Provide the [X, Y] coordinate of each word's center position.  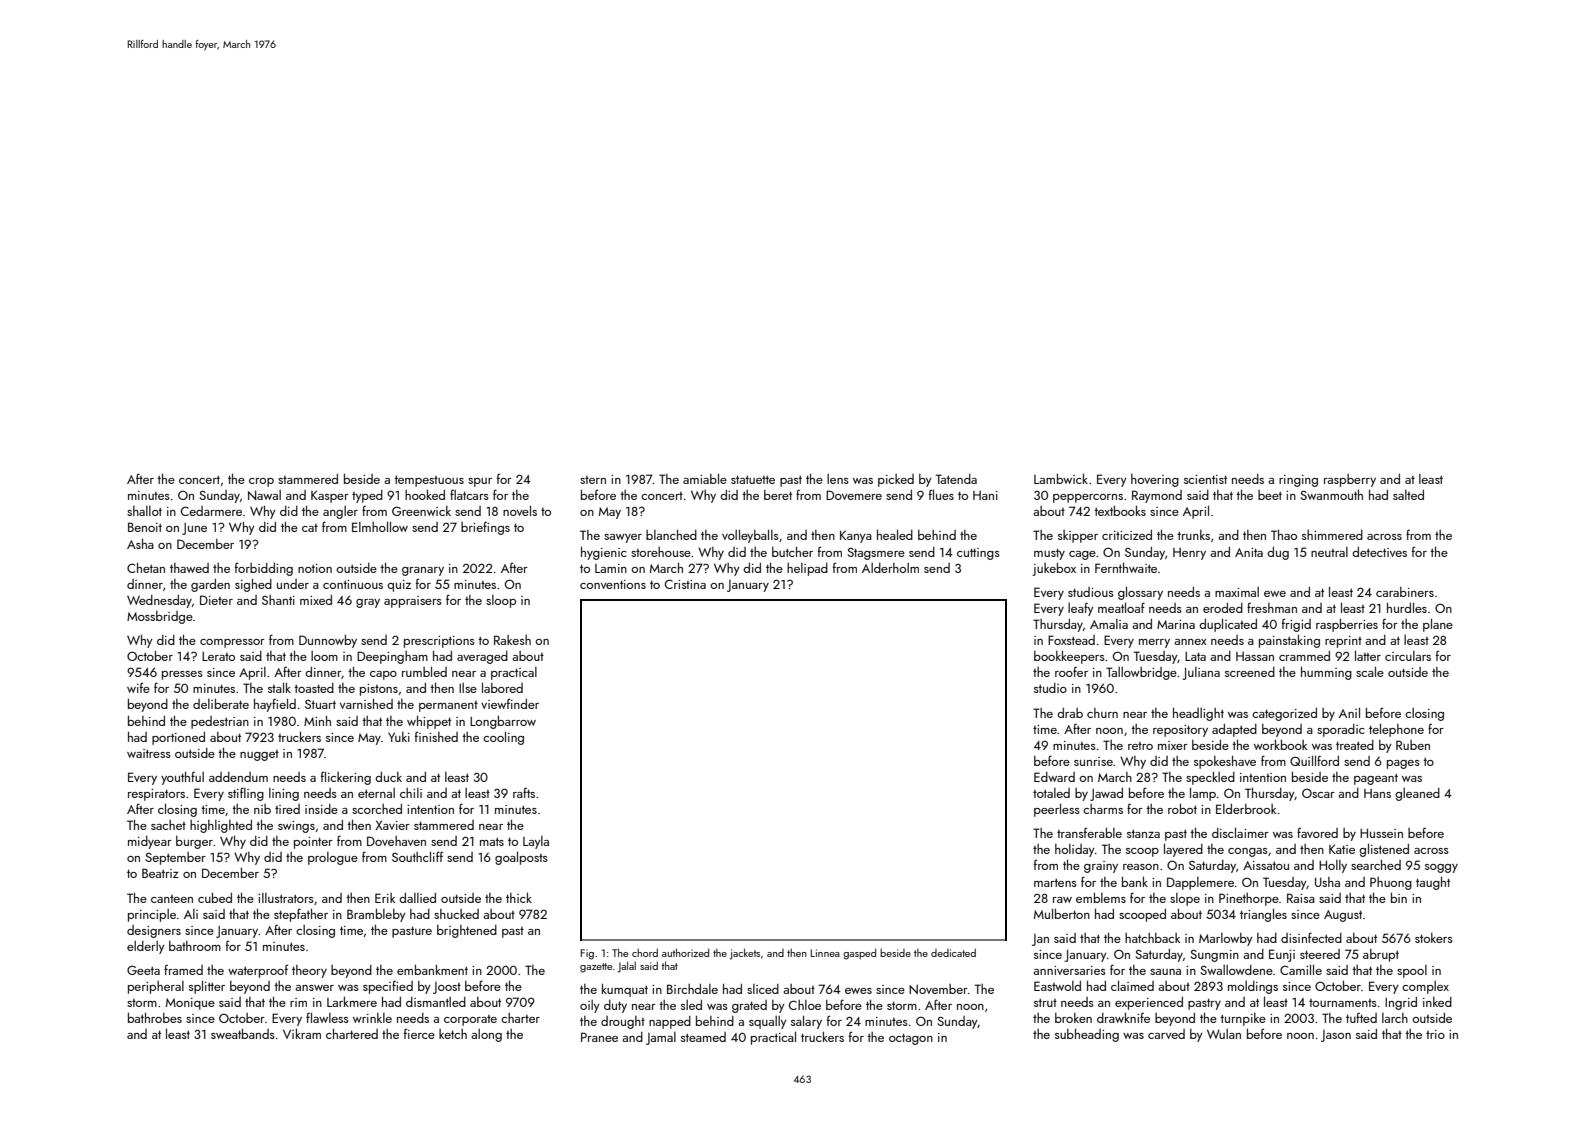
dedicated [953, 952]
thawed [189, 568]
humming [1326, 673]
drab [1070, 713]
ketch [453, 1034]
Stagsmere [876, 553]
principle [152, 915]
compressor [232, 643]
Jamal [661, 1038]
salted [1408, 495]
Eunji [1282, 955]
